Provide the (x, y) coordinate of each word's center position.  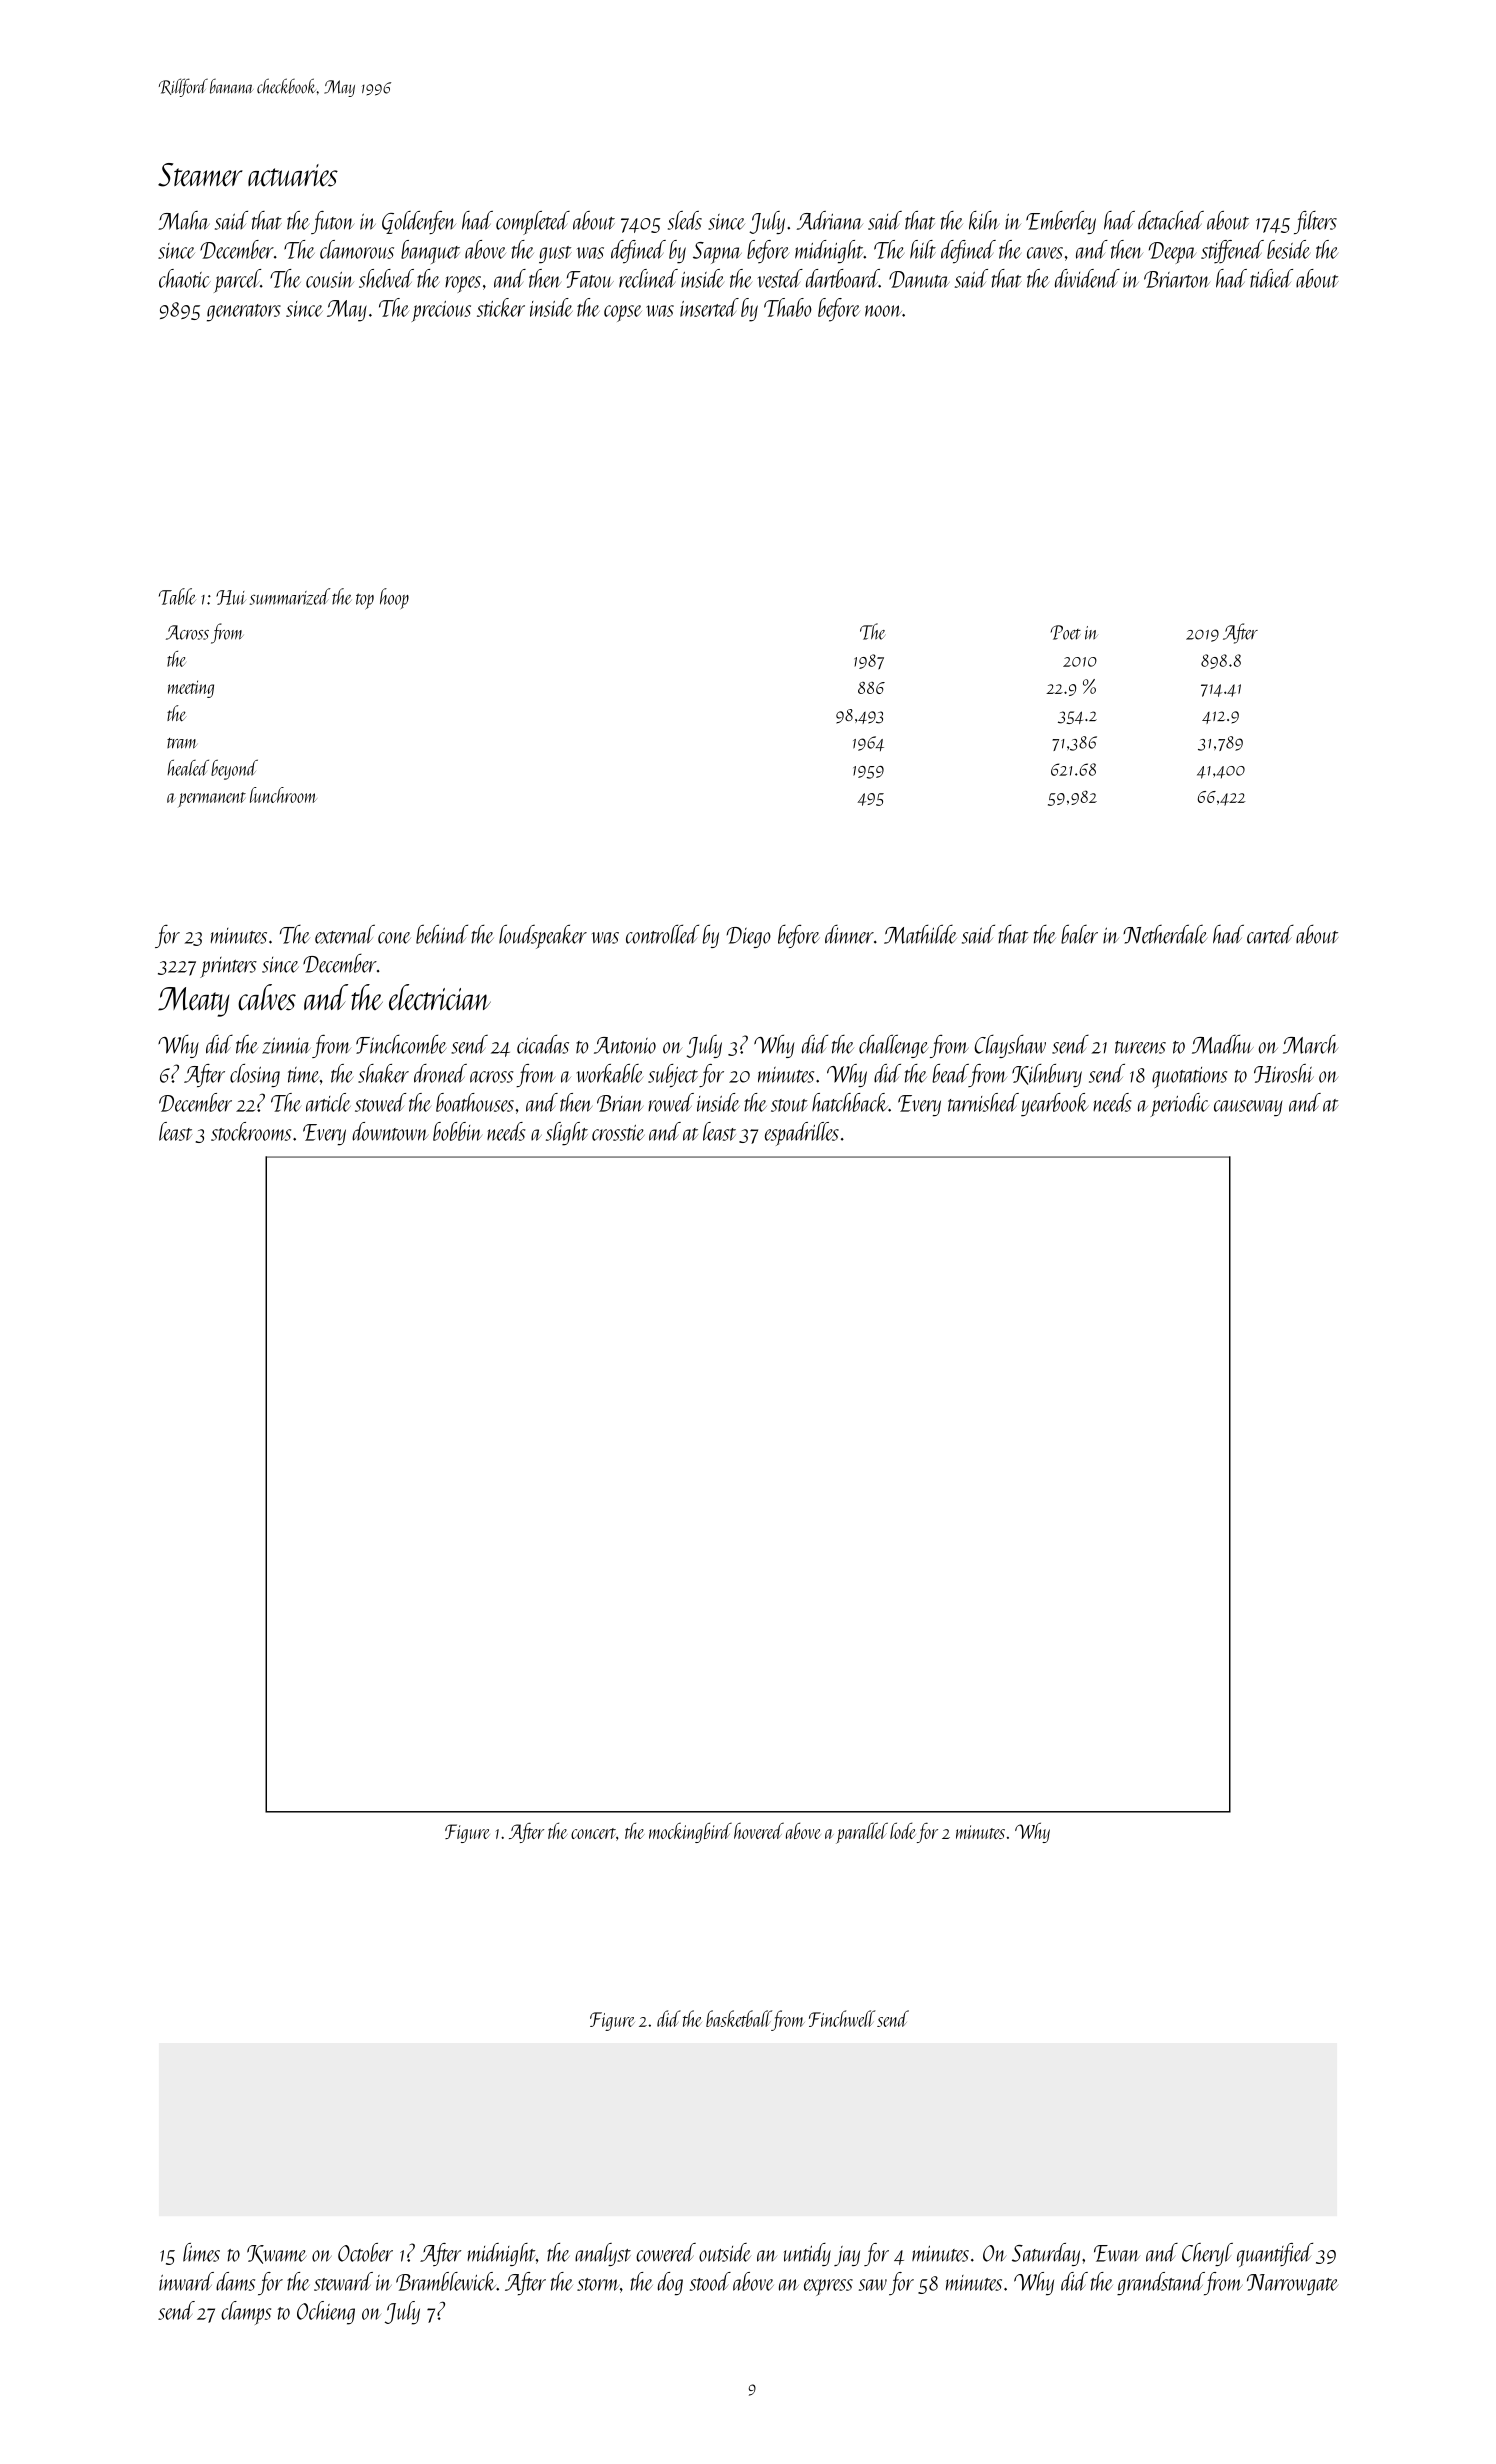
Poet (1066, 632)
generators (244, 313)
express (828, 2287)
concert (593, 1833)
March (1311, 1044)
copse (623, 313)
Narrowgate (1292, 2285)
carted (1270, 934)
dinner (849, 934)
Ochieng (326, 2313)
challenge (894, 1046)
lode (902, 1830)
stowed (380, 1102)
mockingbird (690, 1832)
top (365, 601)
